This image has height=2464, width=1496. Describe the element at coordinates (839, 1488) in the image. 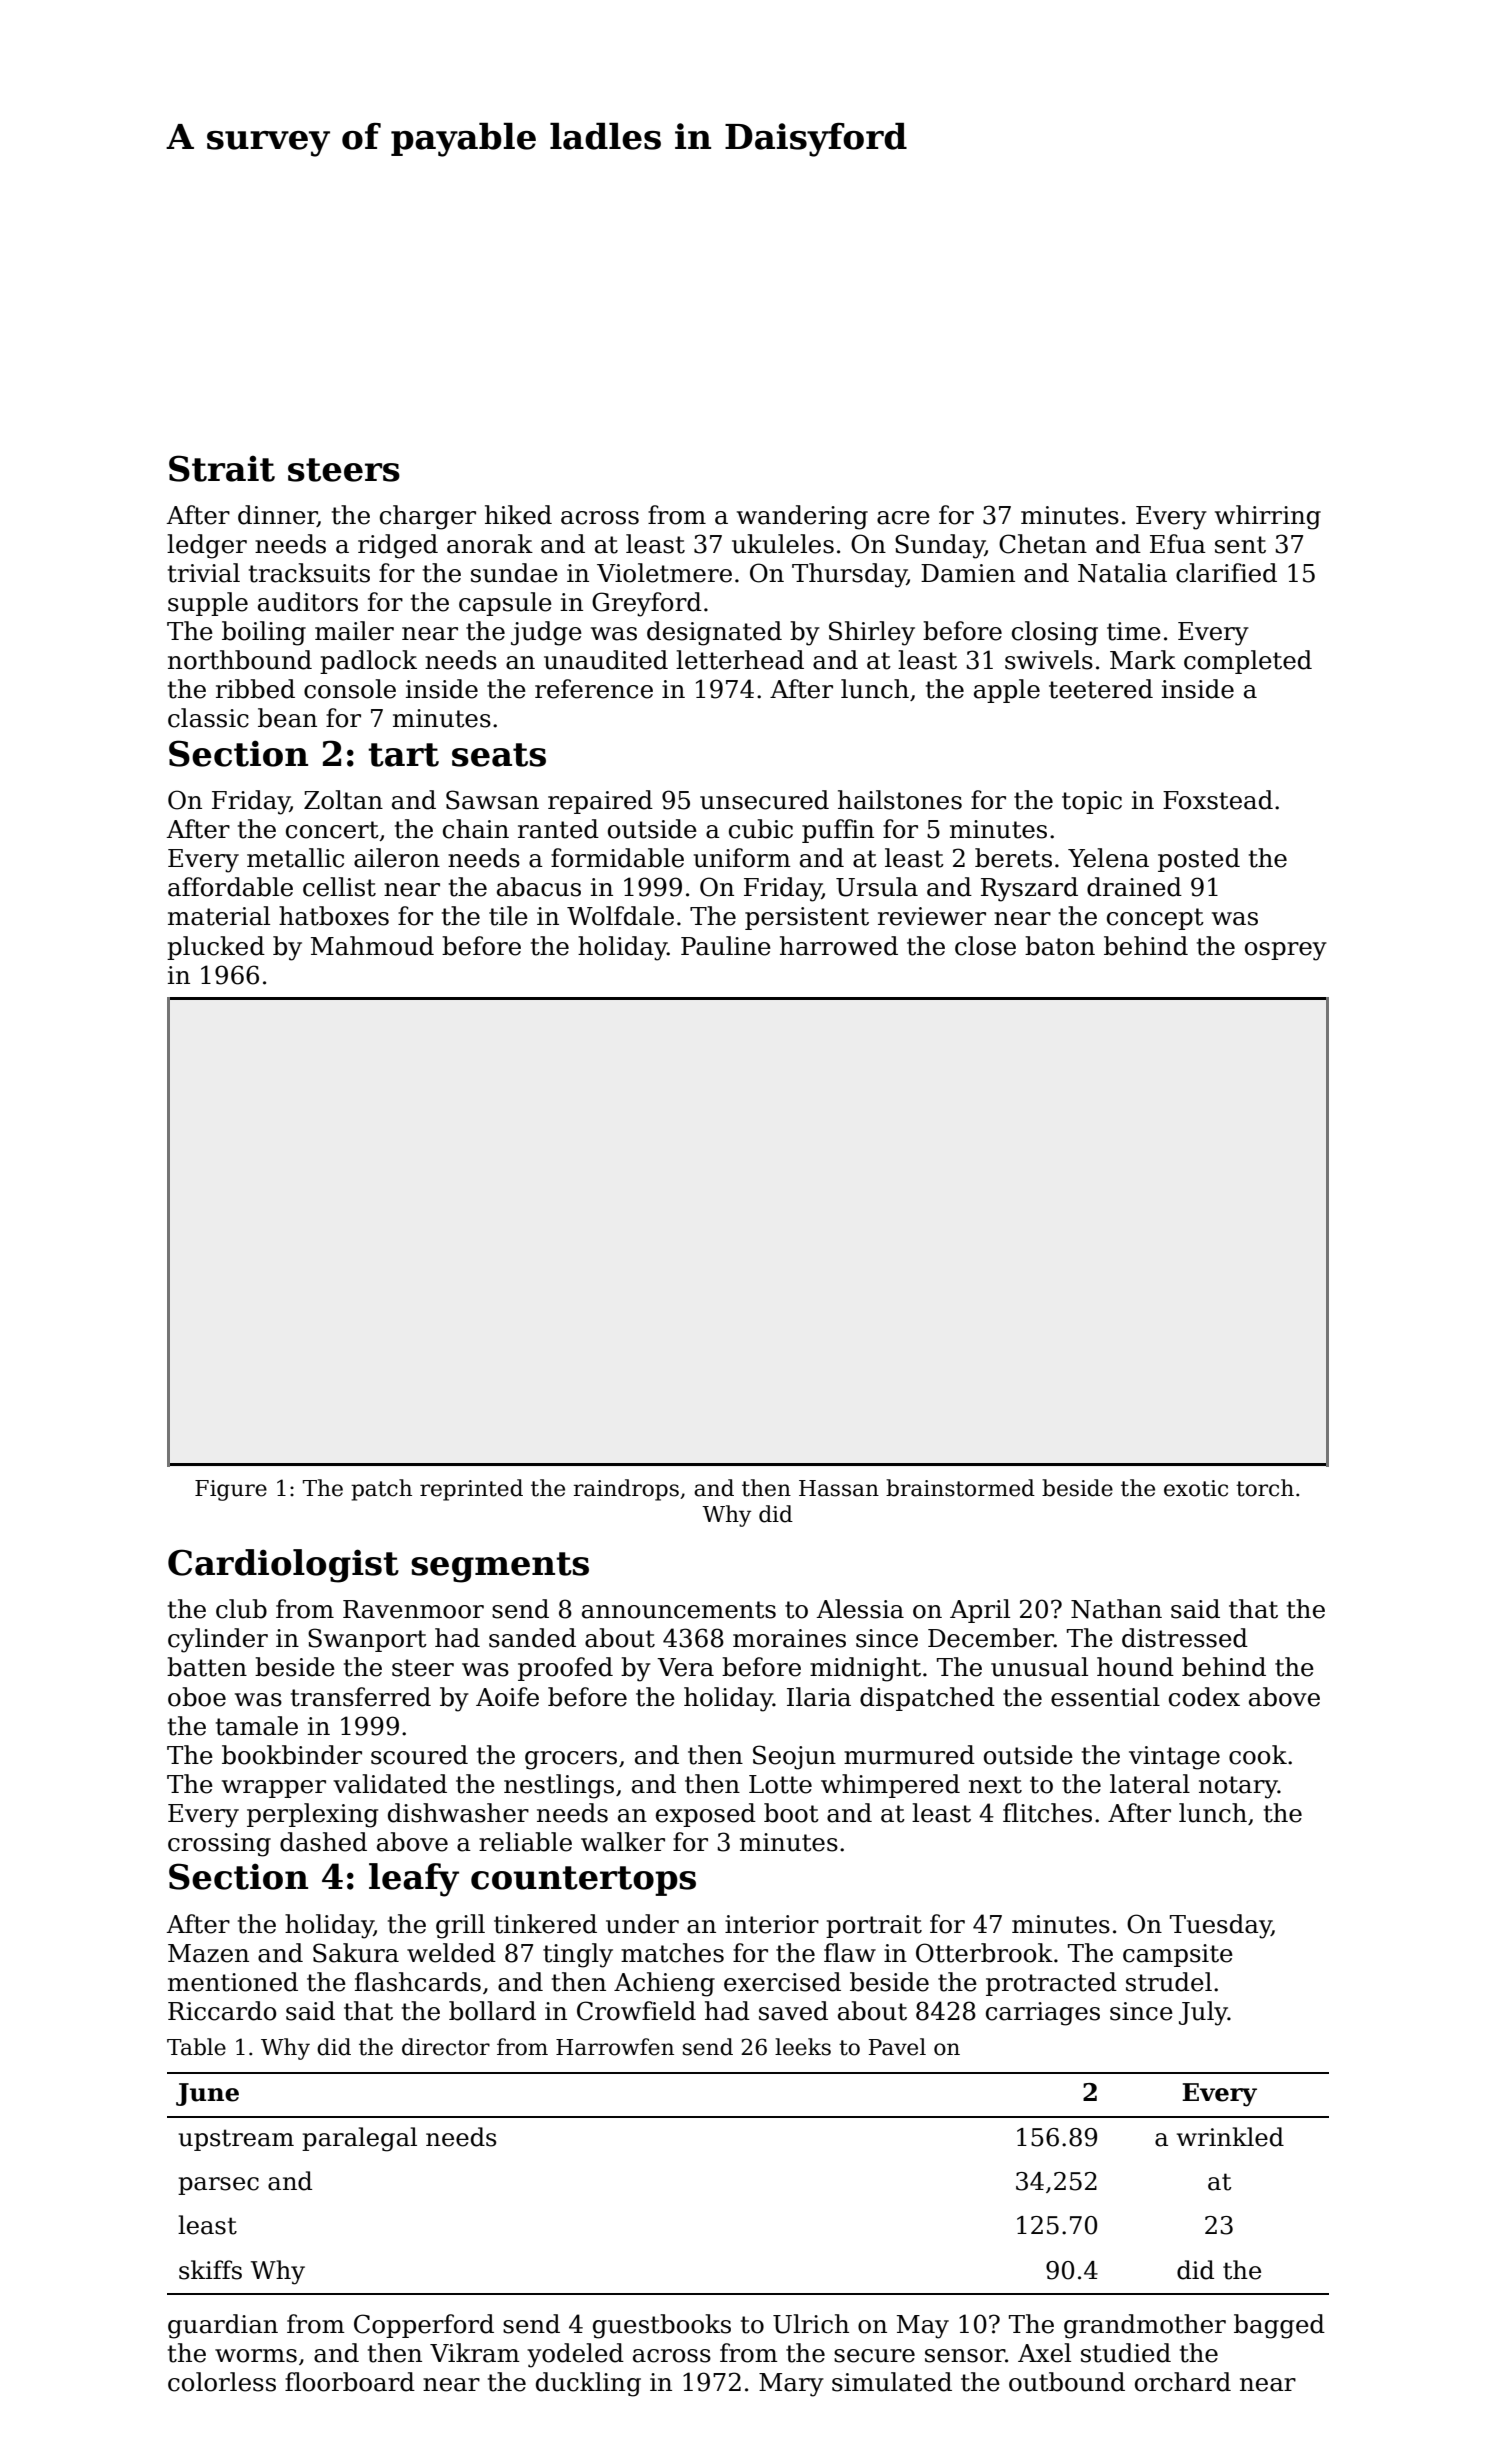

I see `Hassan` at that location.
